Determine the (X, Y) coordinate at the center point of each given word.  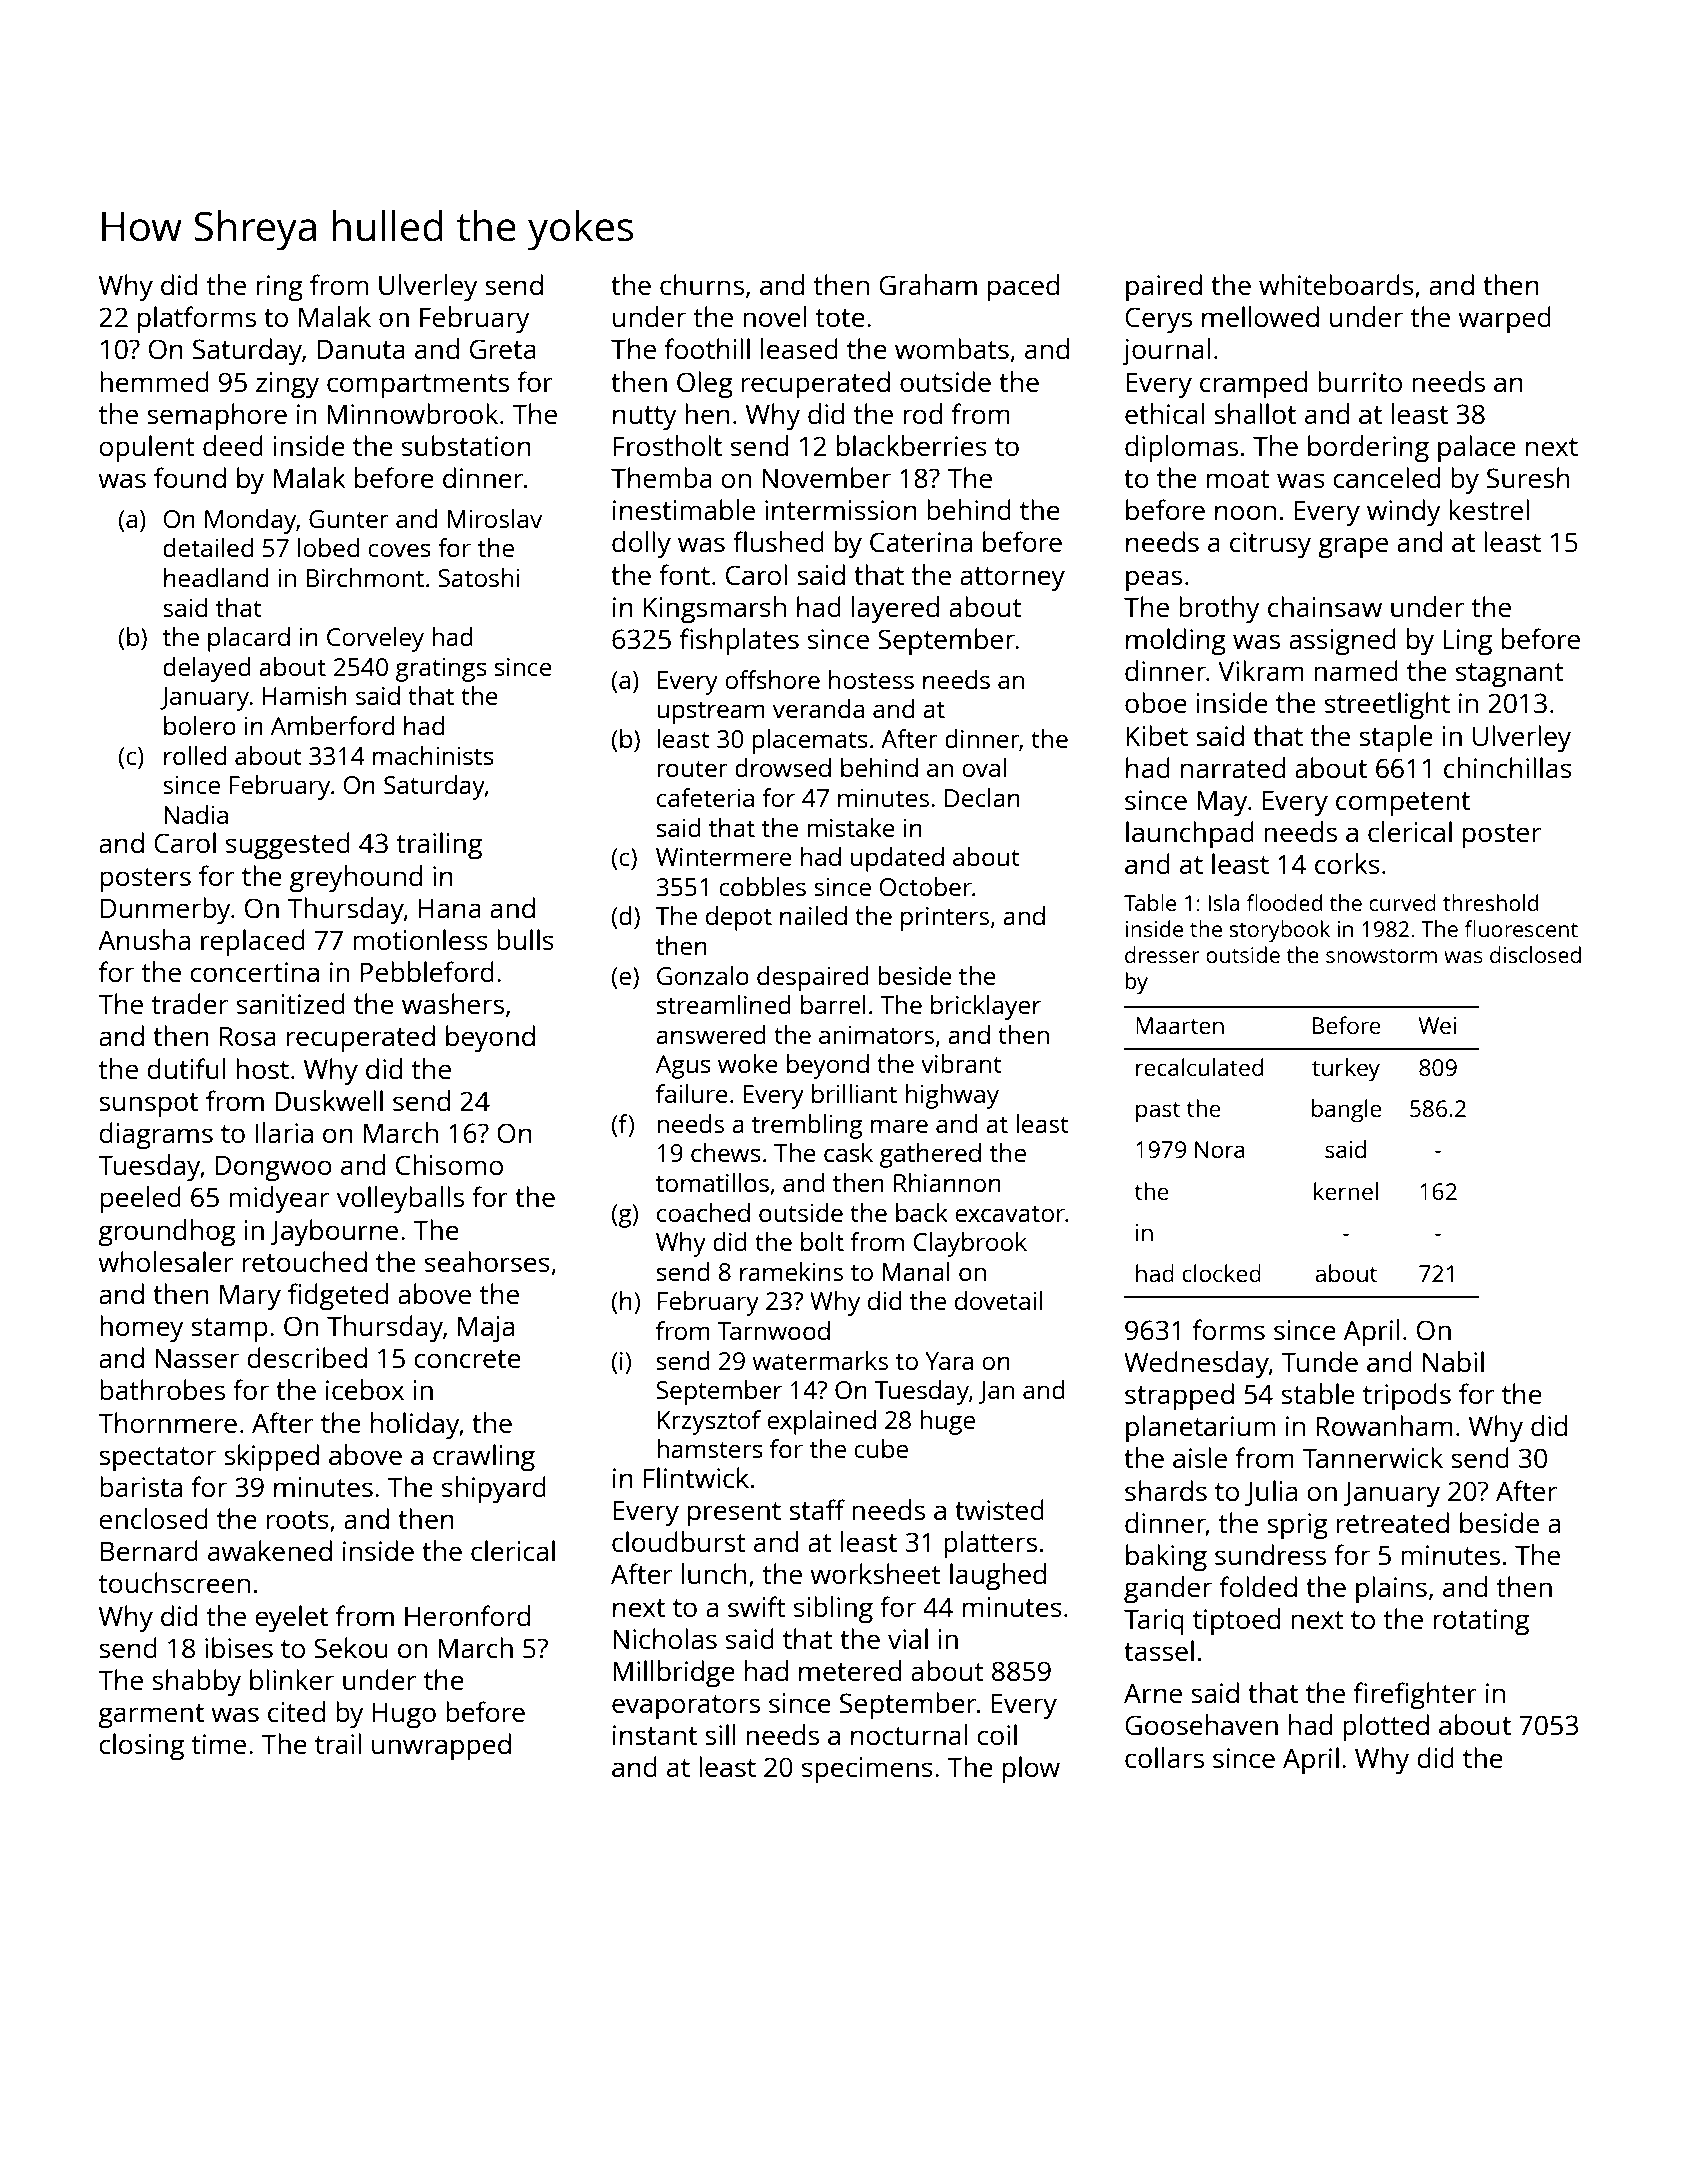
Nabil (1453, 1361)
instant (655, 1735)
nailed (813, 915)
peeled (140, 1200)
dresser (1162, 954)
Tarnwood (773, 1330)
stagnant (1510, 675)
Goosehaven (1201, 1724)
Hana (450, 908)
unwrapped (441, 1747)
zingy (287, 385)
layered (895, 610)
